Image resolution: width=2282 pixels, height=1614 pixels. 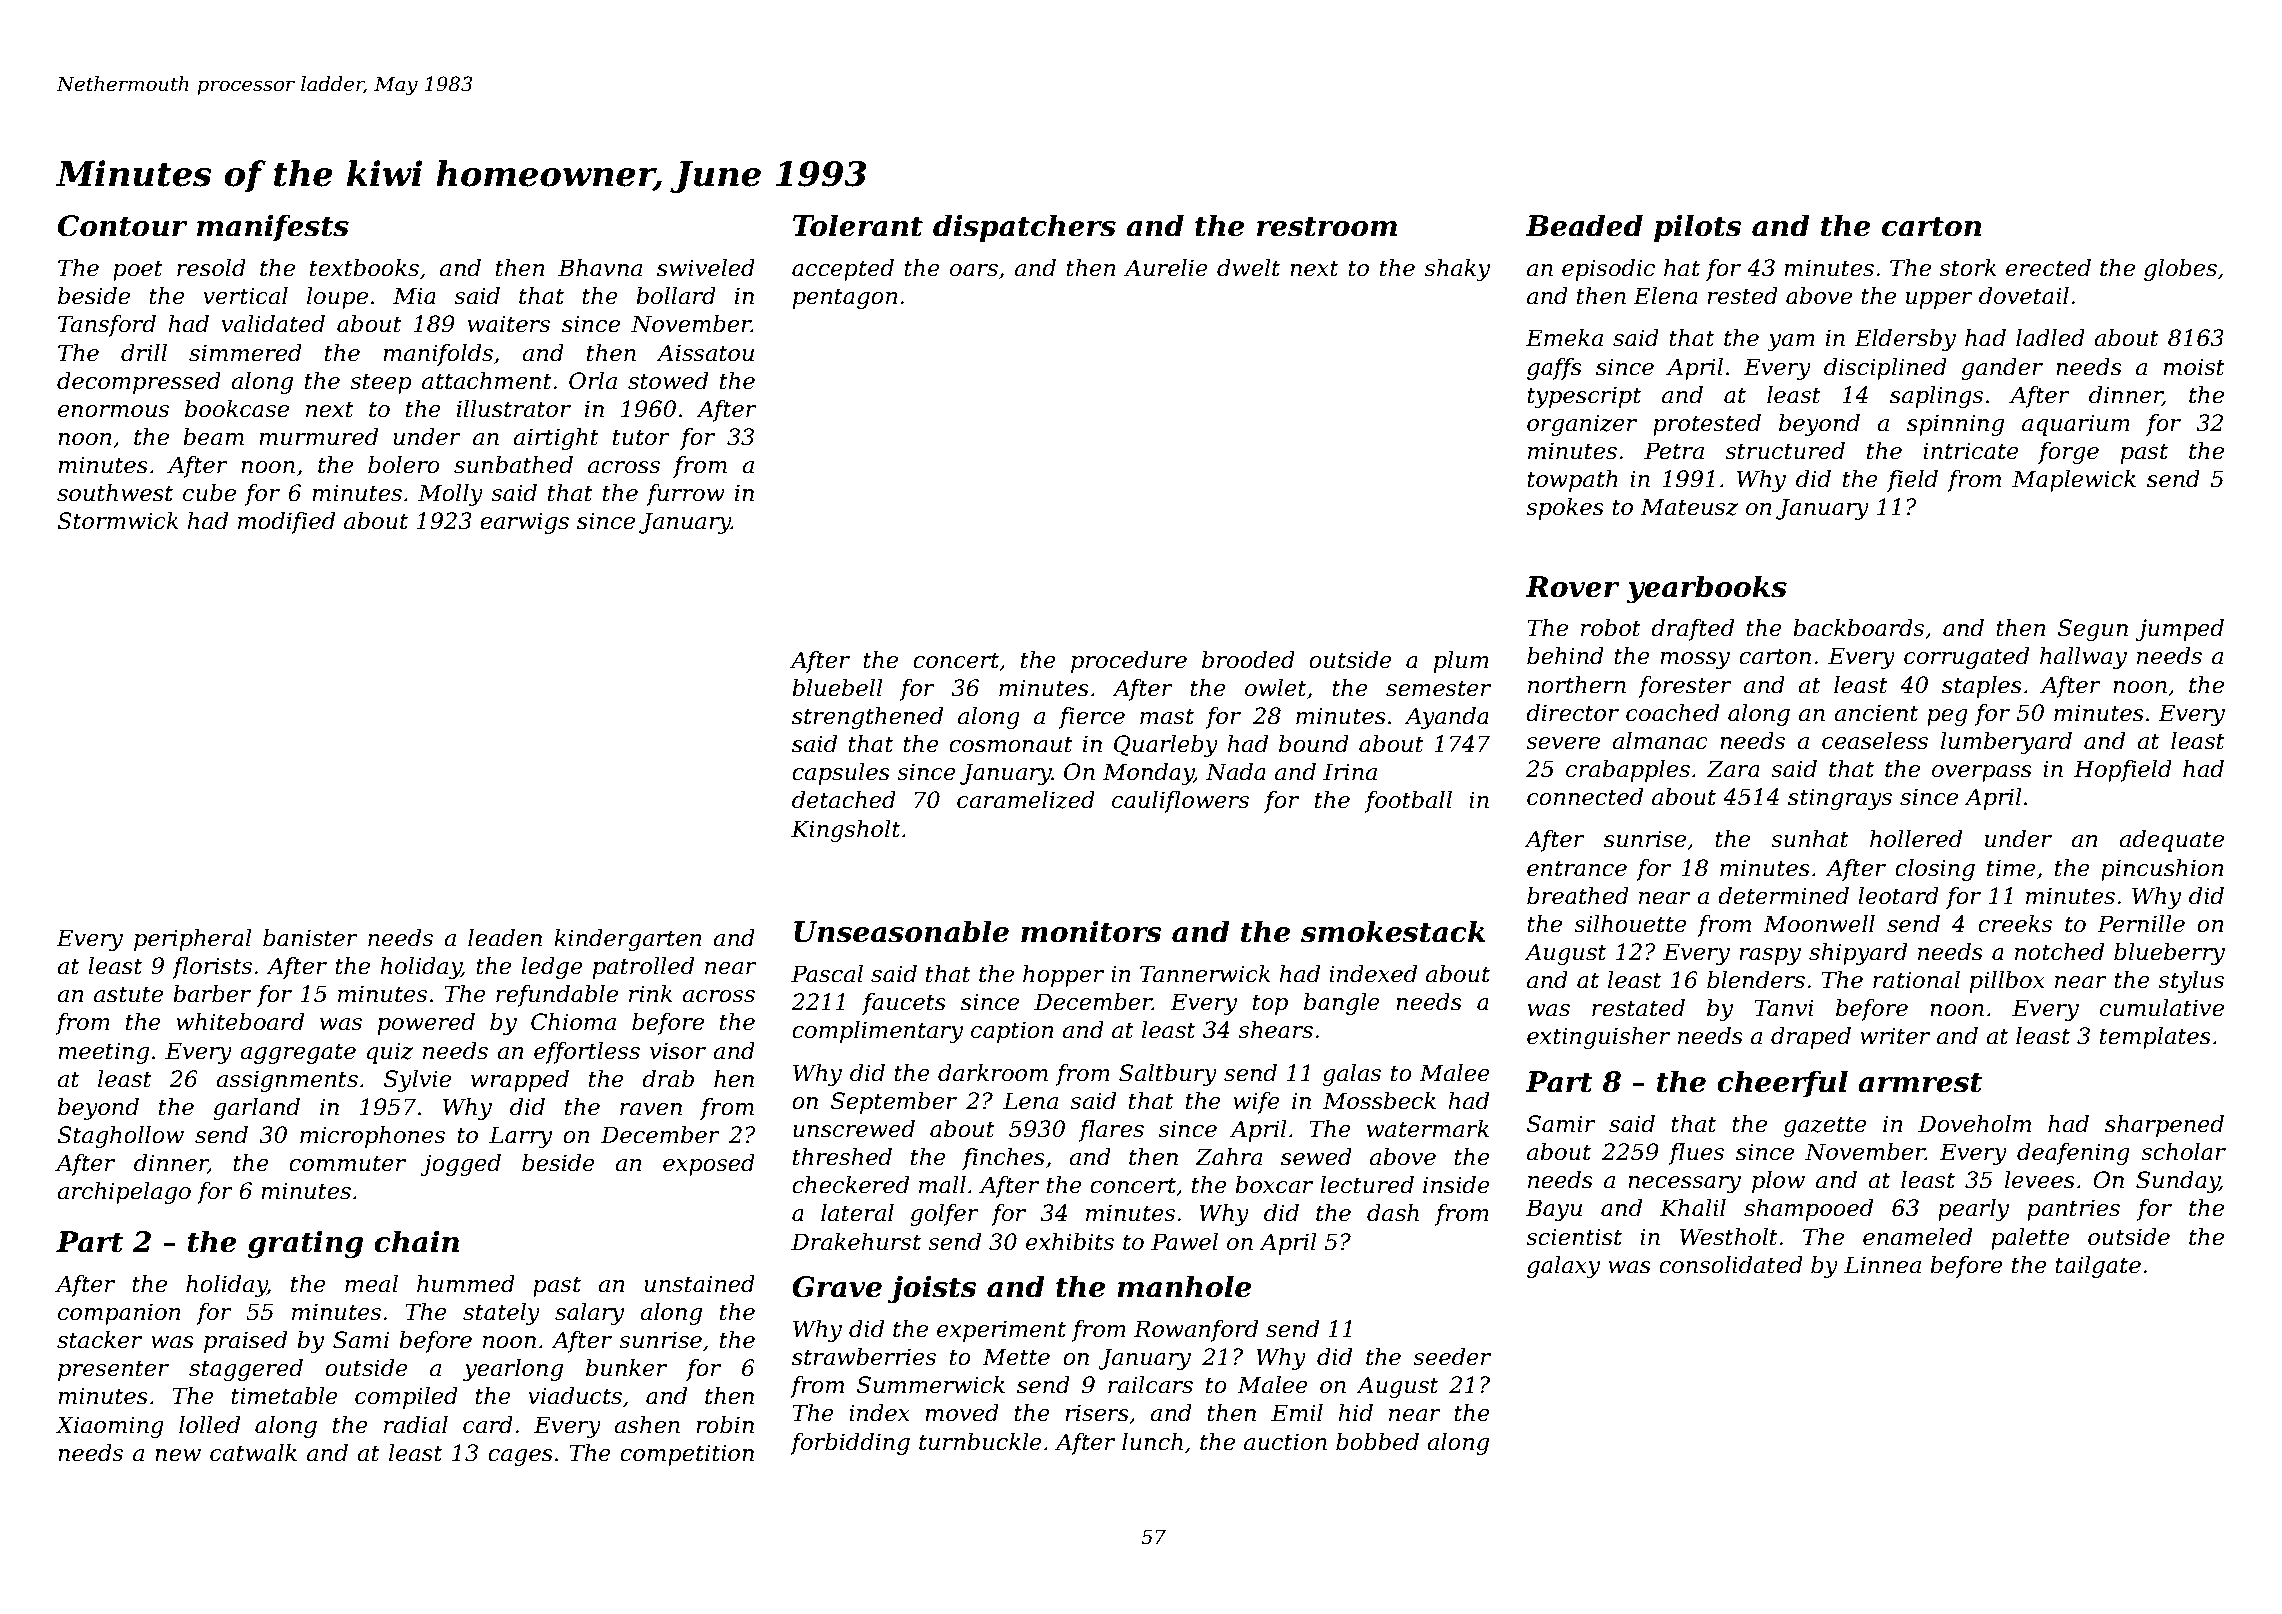 What do you see at coordinates (705, 353) in the screenshot?
I see `Aissatou` at bounding box center [705, 353].
